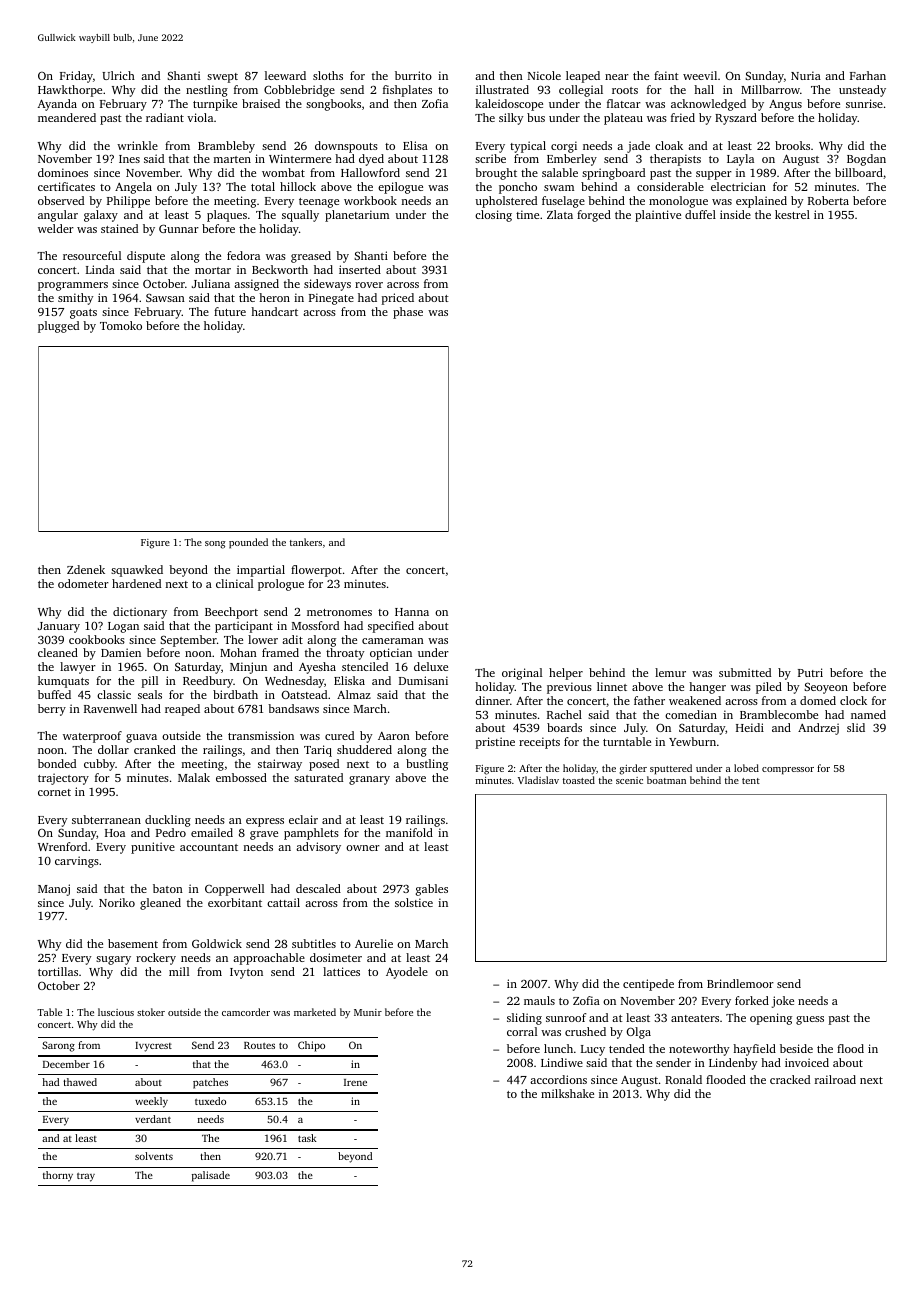 This screenshot has height=1308, width=924. What do you see at coordinates (76, 77) in the screenshot?
I see `Friday` at bounding box center [76, 77].
